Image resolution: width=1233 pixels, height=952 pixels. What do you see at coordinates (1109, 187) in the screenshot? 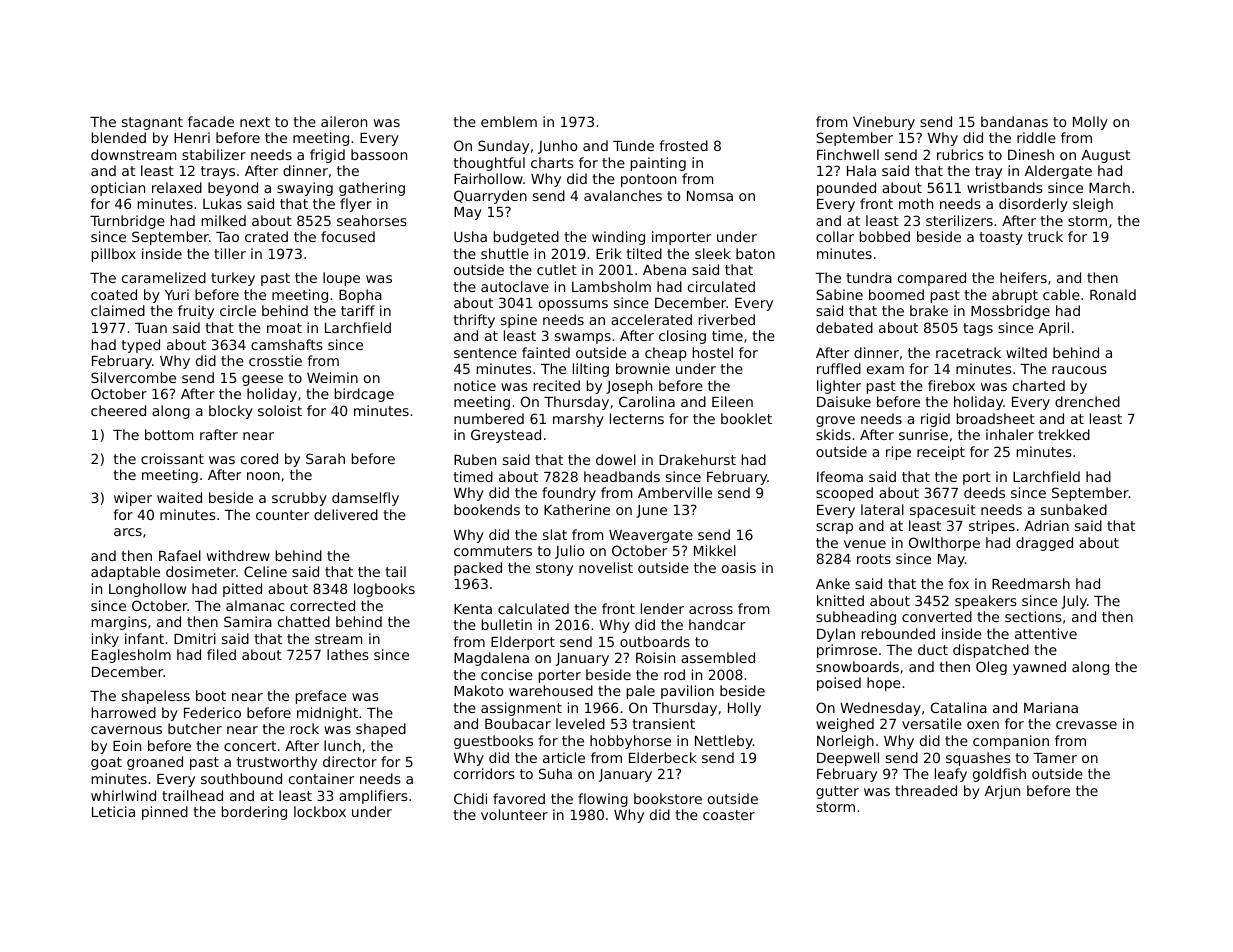
I see `March` at bounding box center [1109, 187].
